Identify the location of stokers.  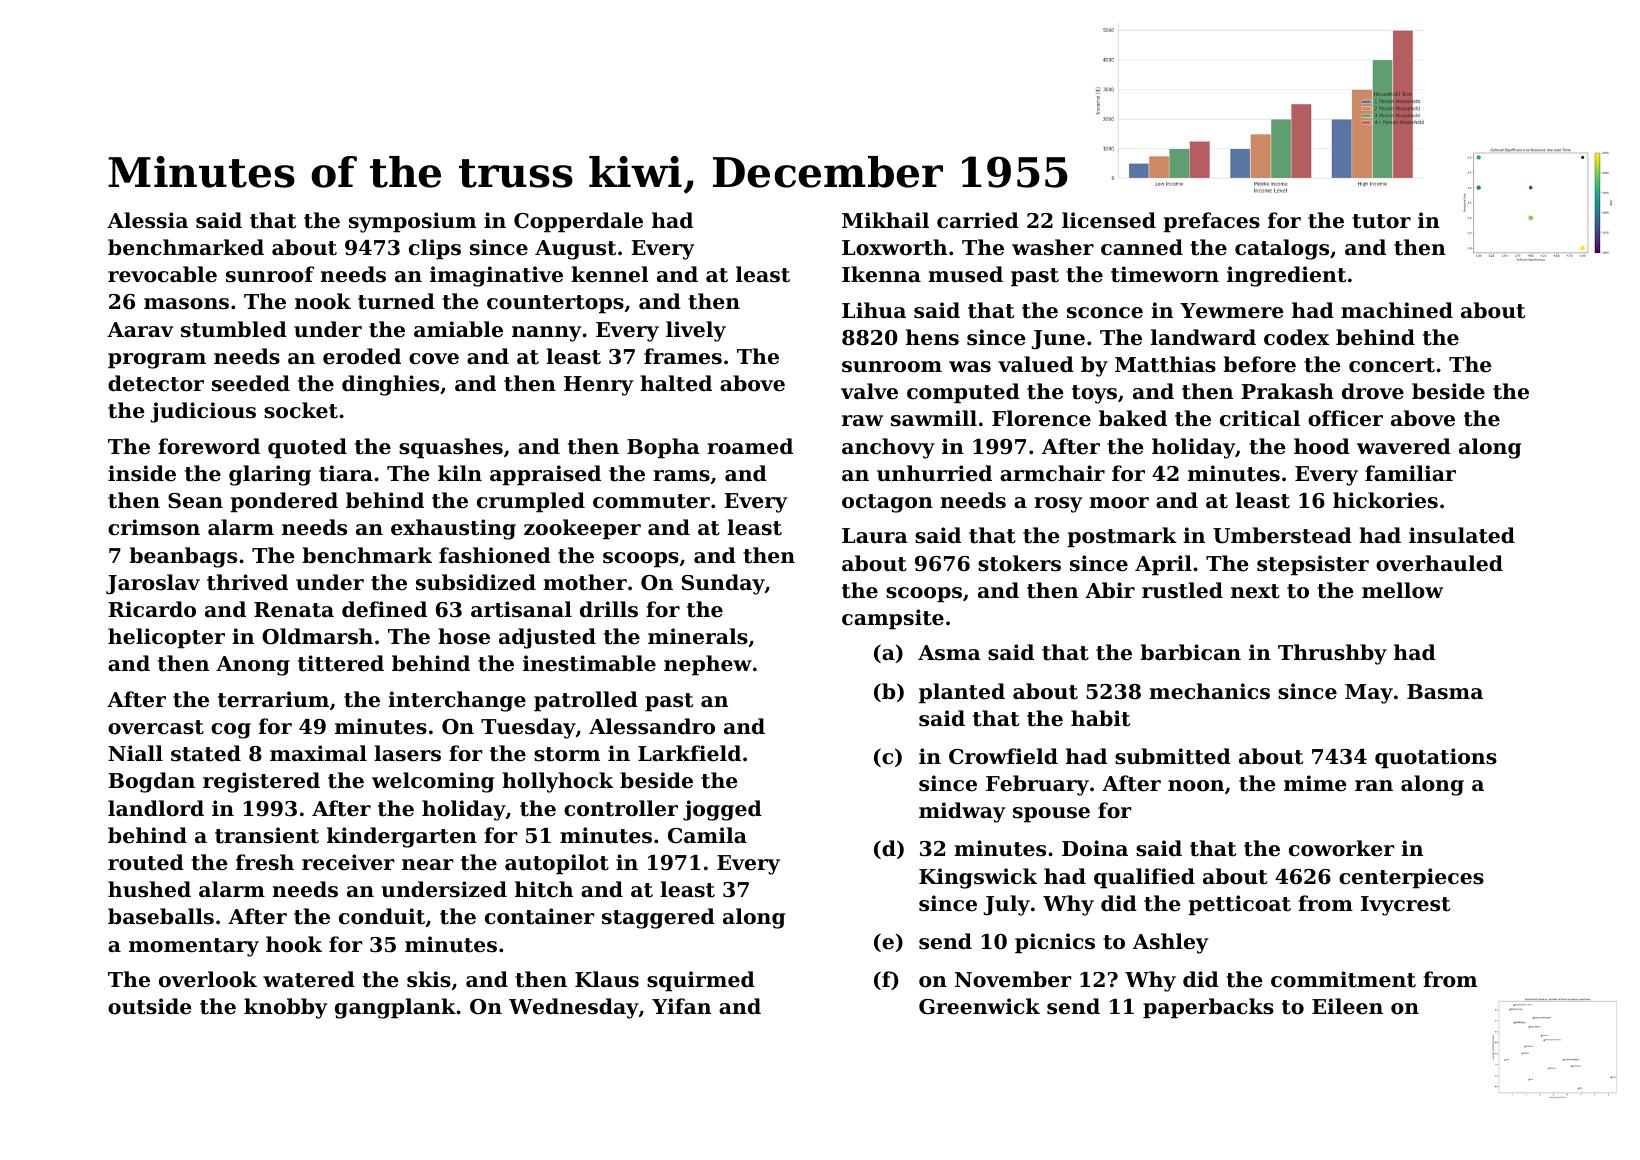
(1019, 563).
